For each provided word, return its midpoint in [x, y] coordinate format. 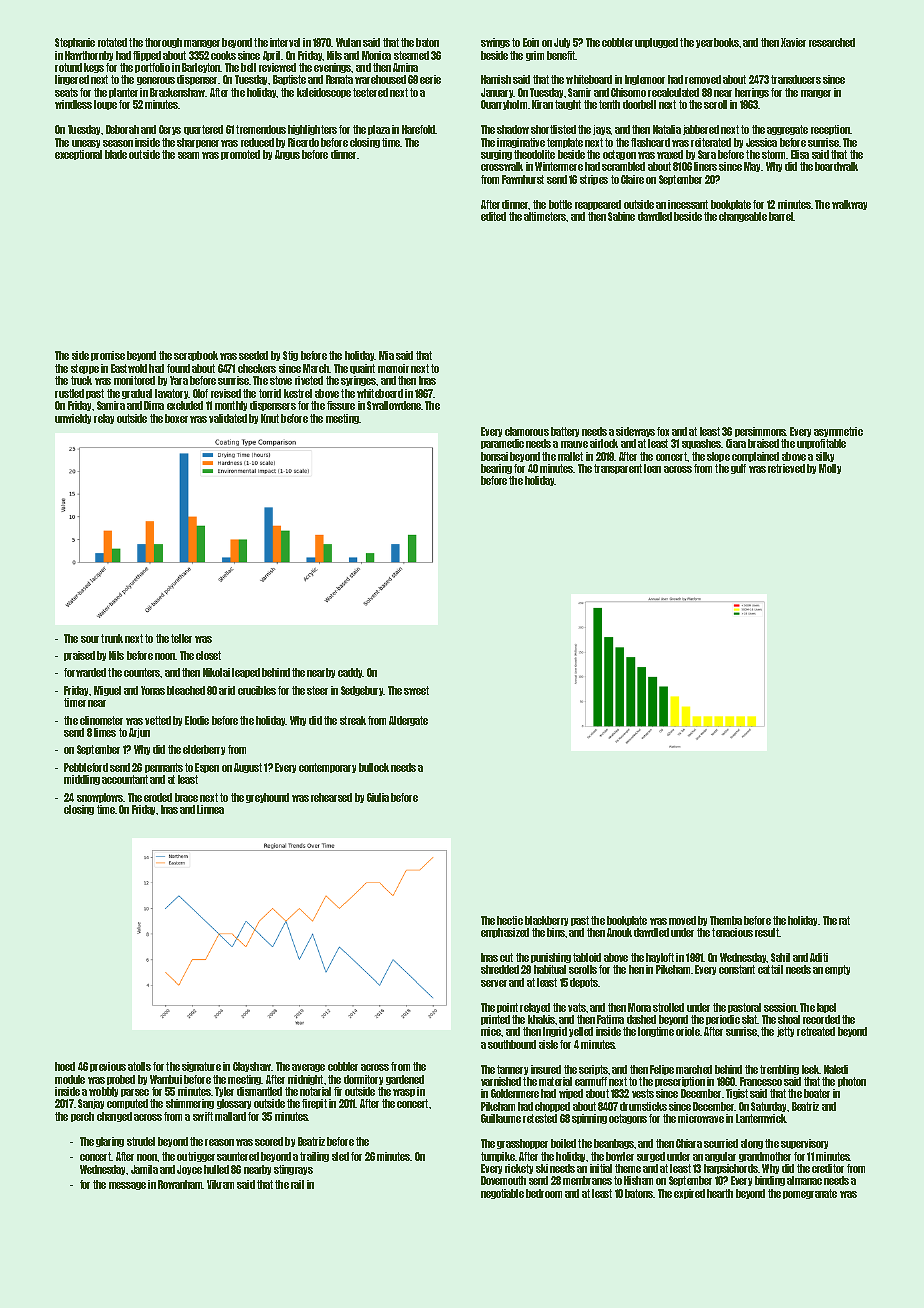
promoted [240, 155]
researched [832, 42]
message [127, 1186]
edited [493, 216]
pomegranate [810, 1194]
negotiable [502, 1194]
